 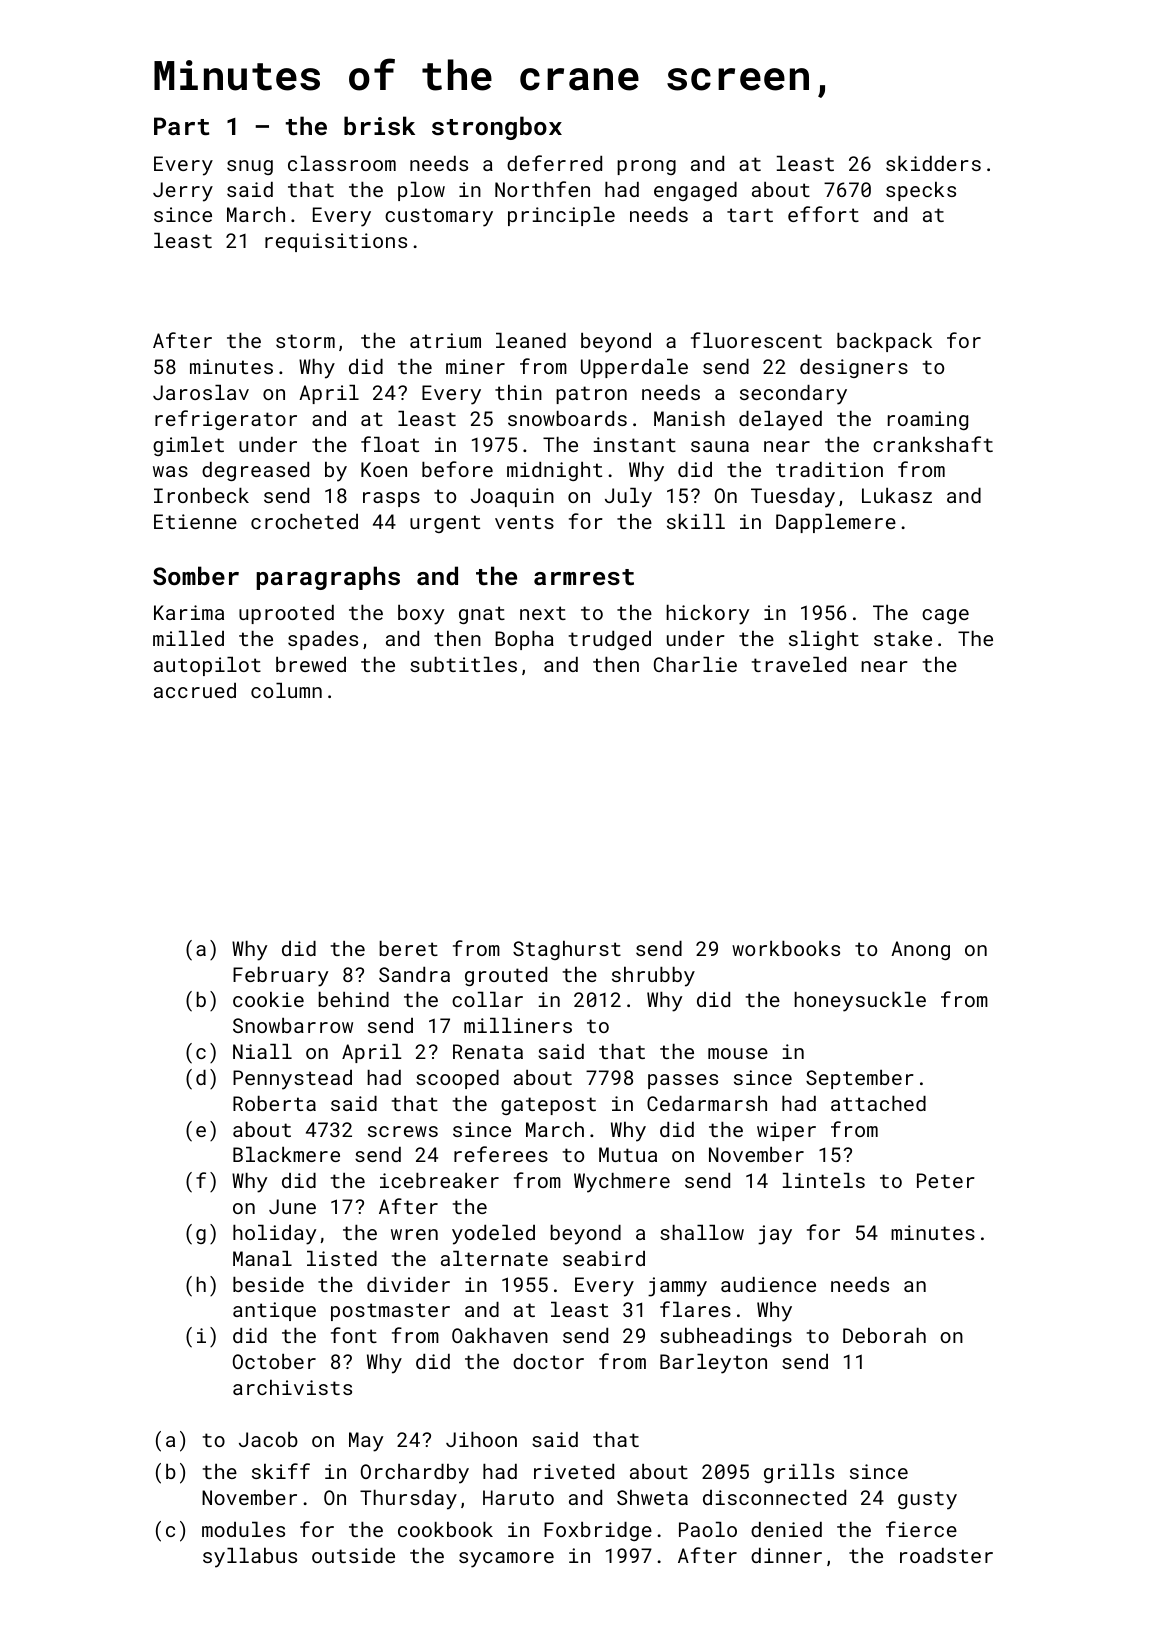 I want to click on passes, so click(x=683, y=1081).
